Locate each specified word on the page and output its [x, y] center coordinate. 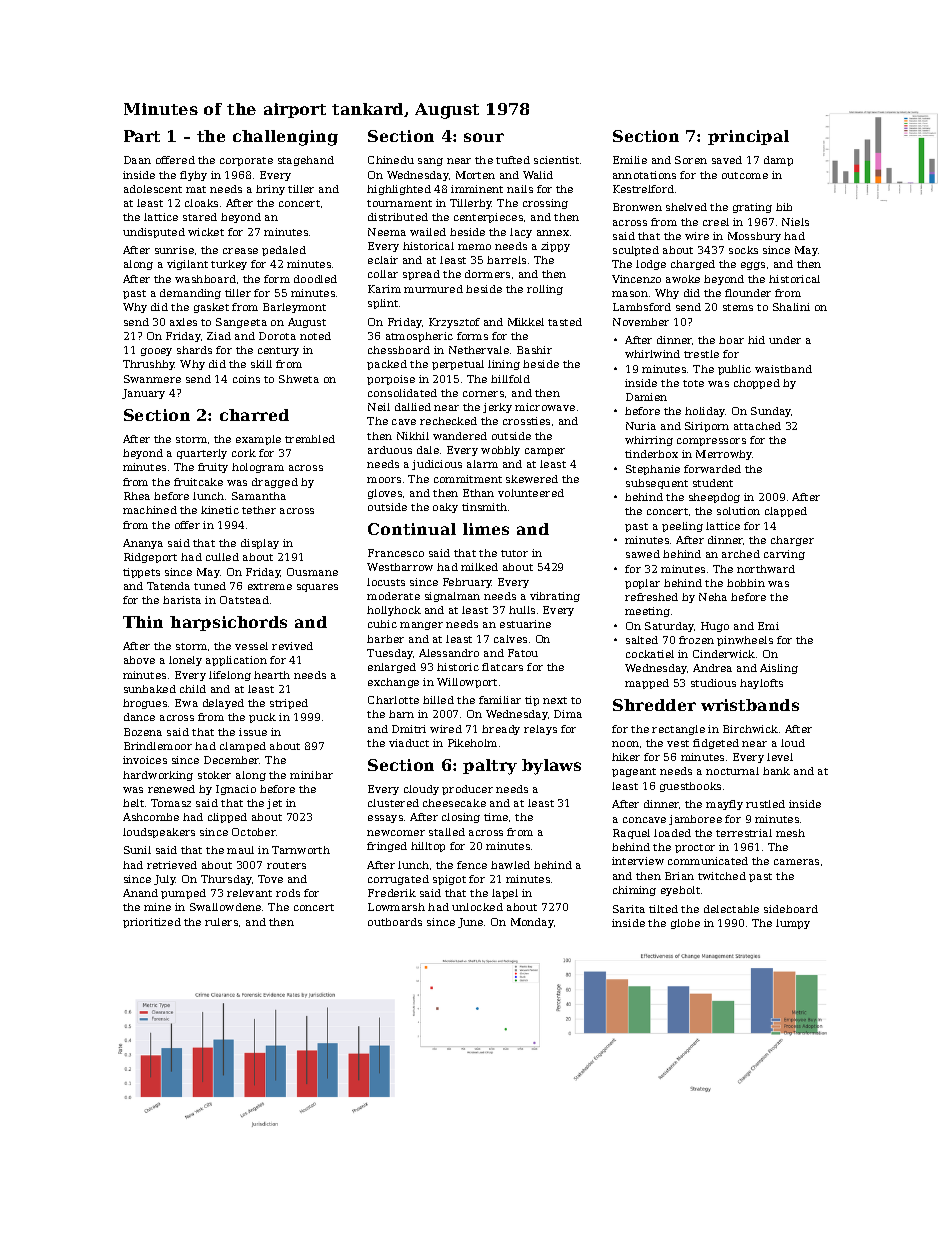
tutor [514, 553]
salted [642, 640]
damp [778, 161]
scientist [556, 160]
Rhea [137, 496]
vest [678, 743]
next [555, 700]
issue [253, 732]
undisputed [154, 233]
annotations [644, 175]
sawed [643, 554]
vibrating [555, 597]
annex [553, 233]
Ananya [143, 544]
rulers [221, 922]
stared [200, 217]
